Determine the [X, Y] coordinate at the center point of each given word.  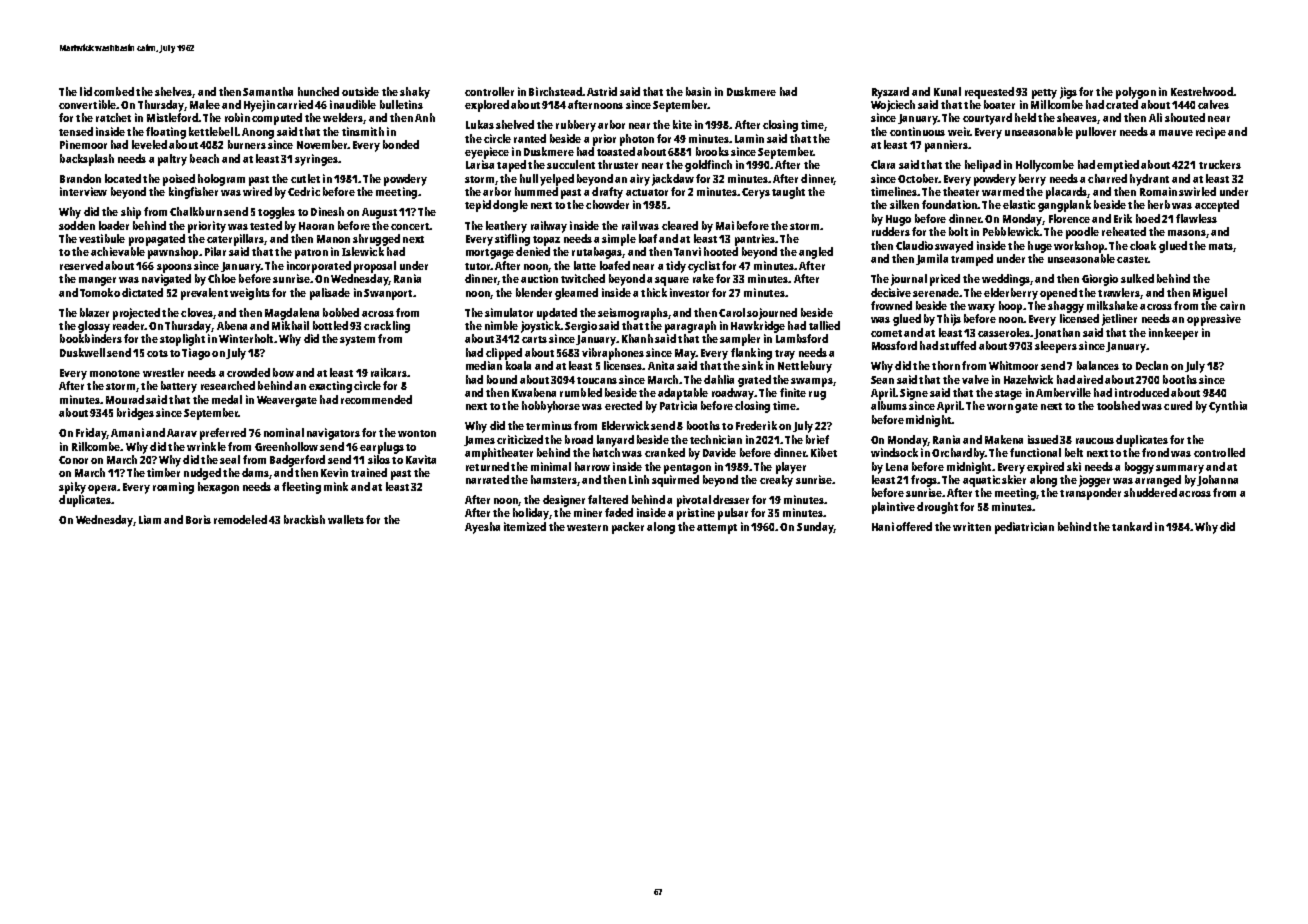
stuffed [958, 345]
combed [114, 91]
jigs [1068, 93]
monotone [115, 373]
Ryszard [890, 93]
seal [230, 459]
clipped [504, 354]
